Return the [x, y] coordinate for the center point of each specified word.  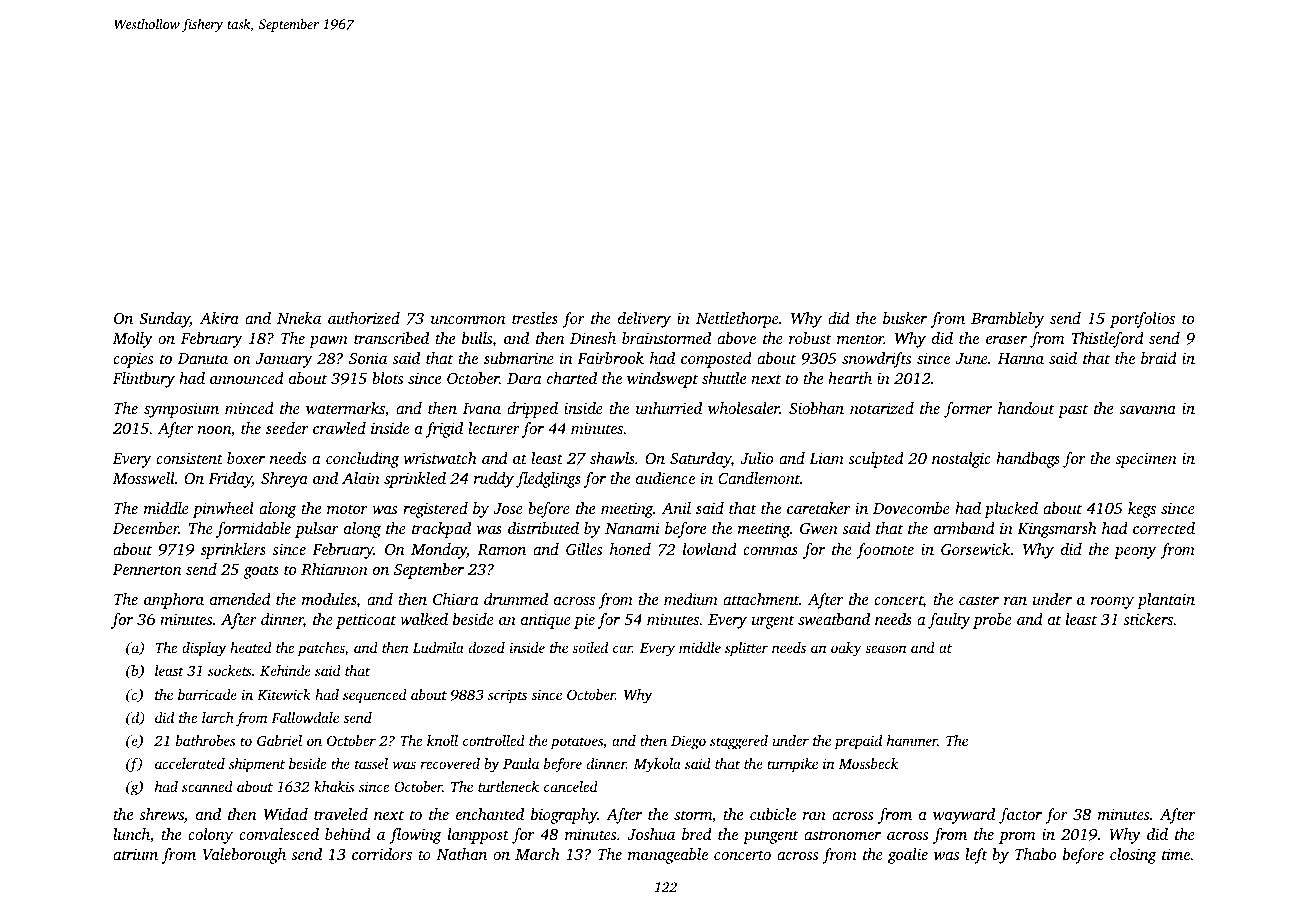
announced [247, 378]
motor [347, 509]
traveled [341, 814]
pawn [328, 342]
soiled [590, 647]
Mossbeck [868, 763]
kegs [1142, 510]
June [972, 358]
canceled [571, 786]
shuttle [724, 378]
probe [992, 621]
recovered [450, 763]
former [968, 410]
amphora [174, 601]
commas [770, 551]
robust [810, 338]
